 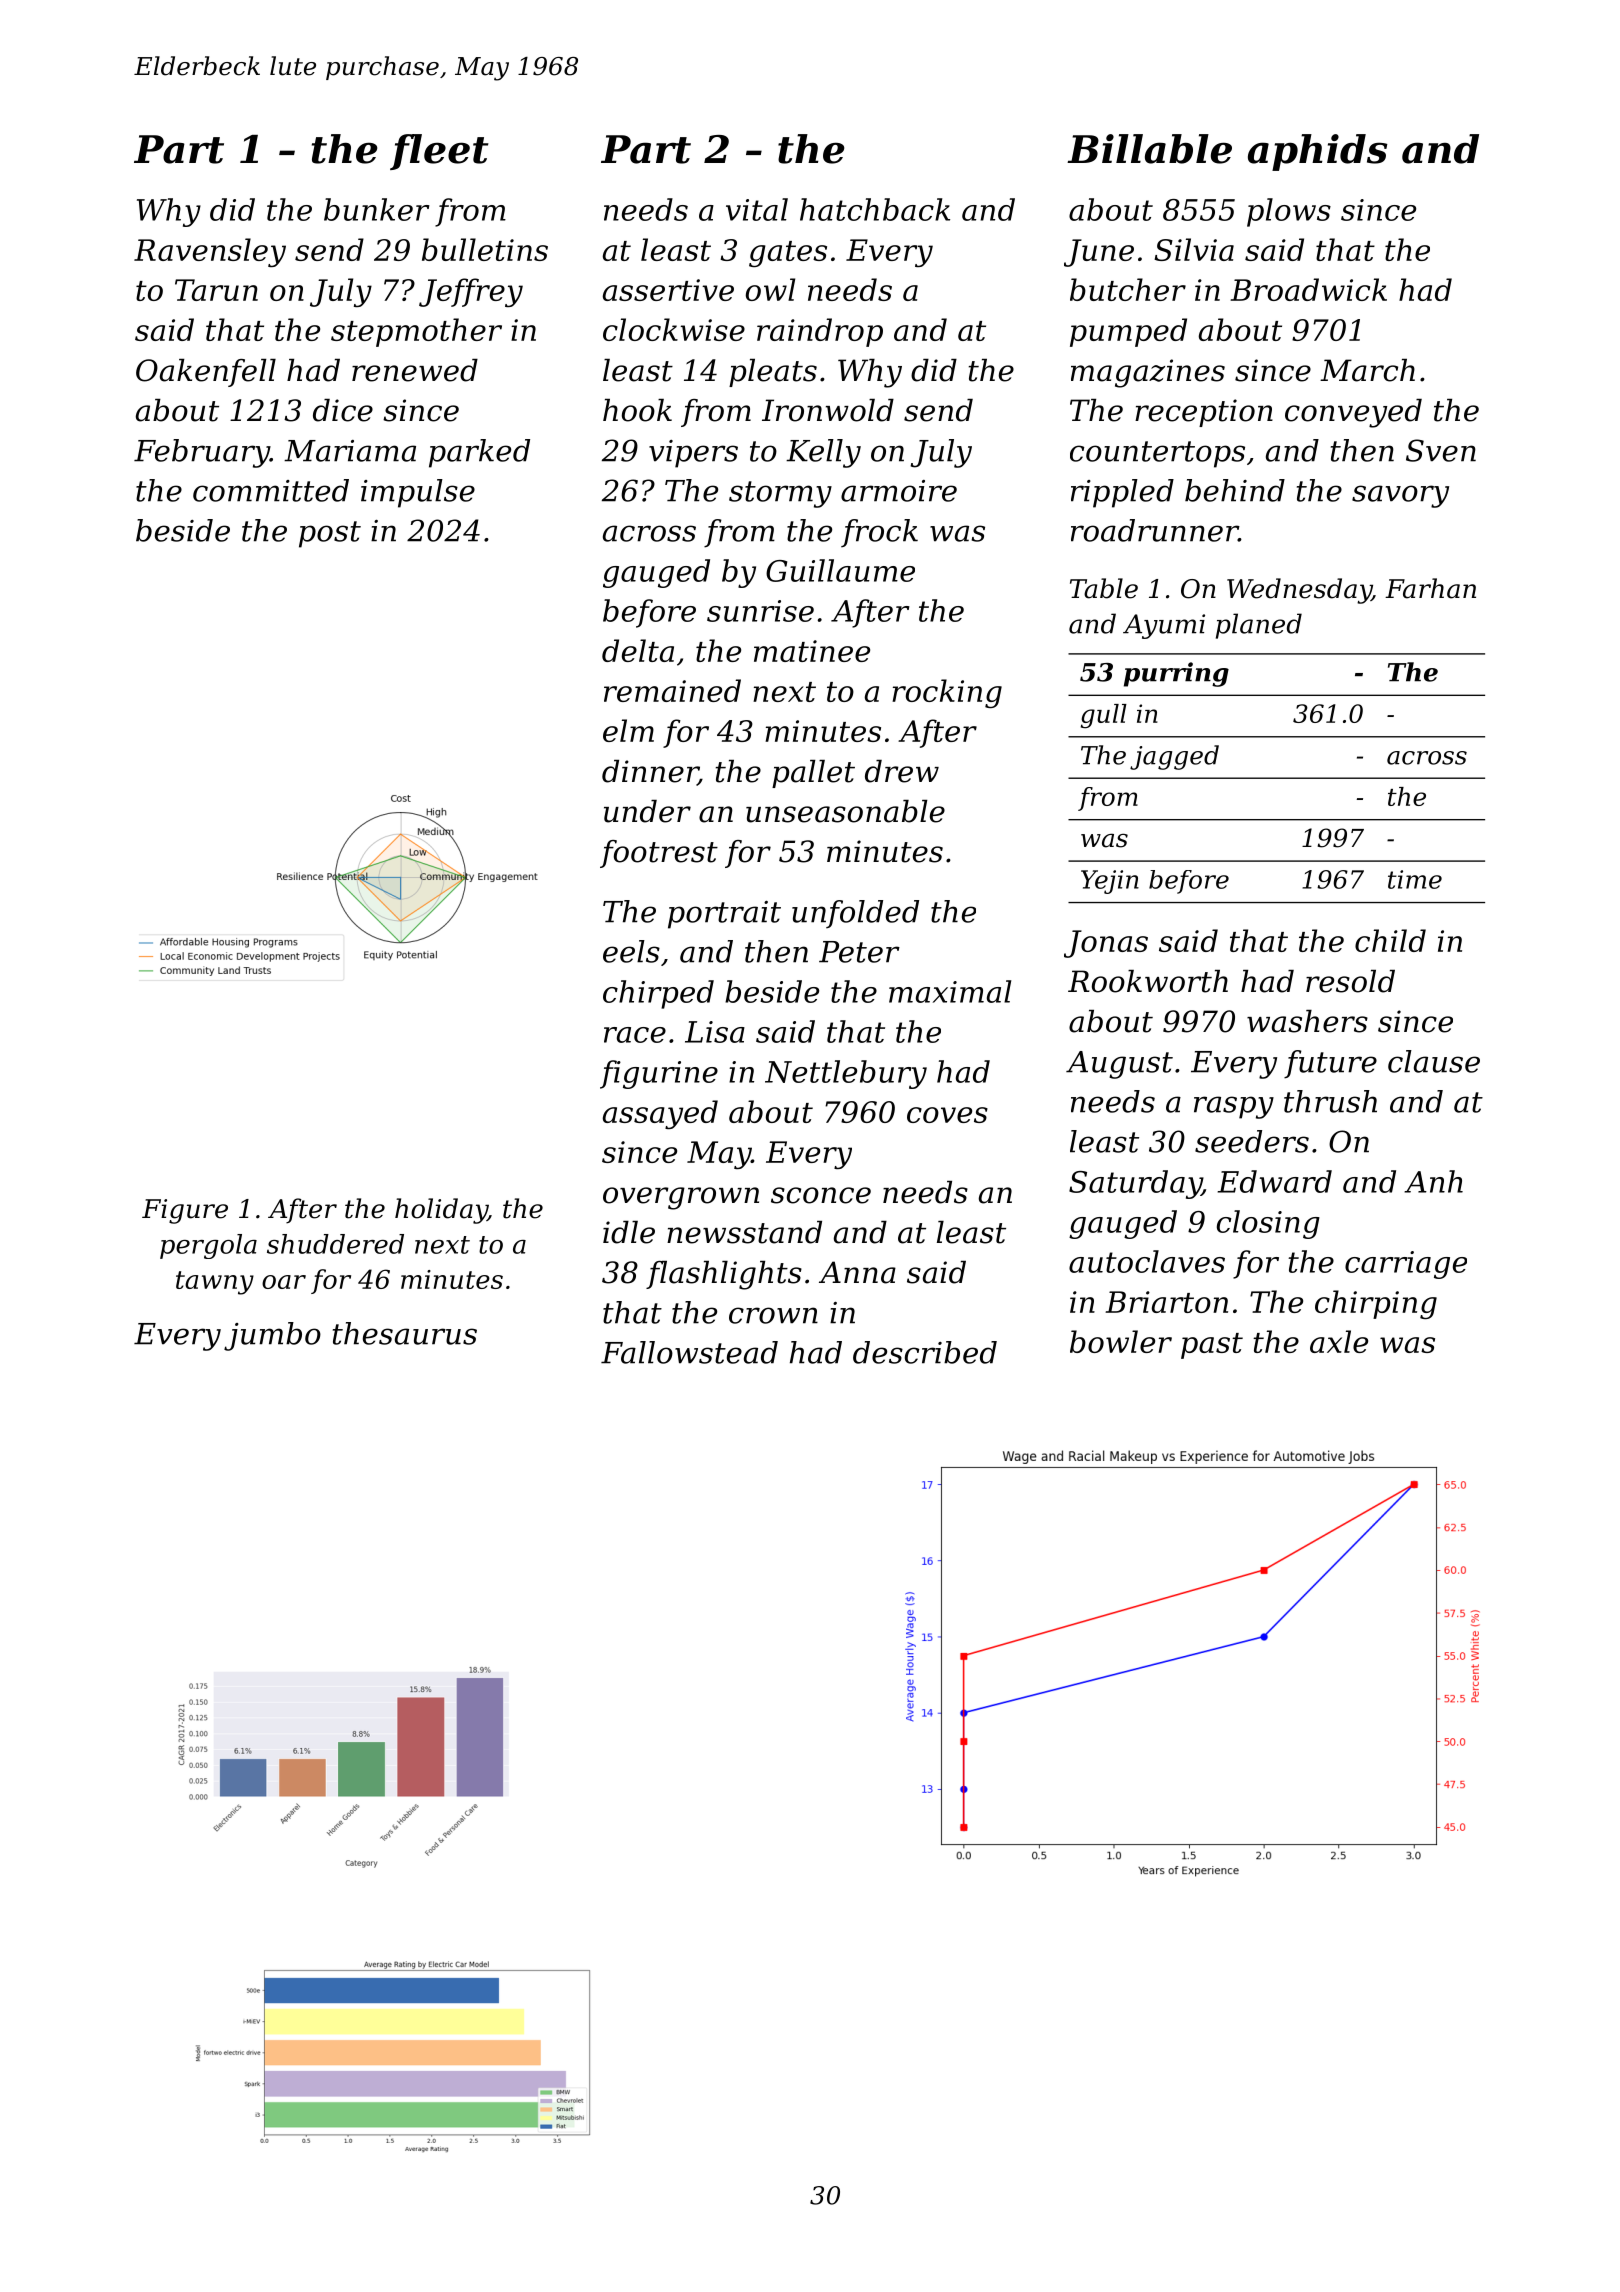 What do you see at coordinates (1330, 1101) in the screenshot?
I see `thrush` at bounding box center [1330, 1101].
